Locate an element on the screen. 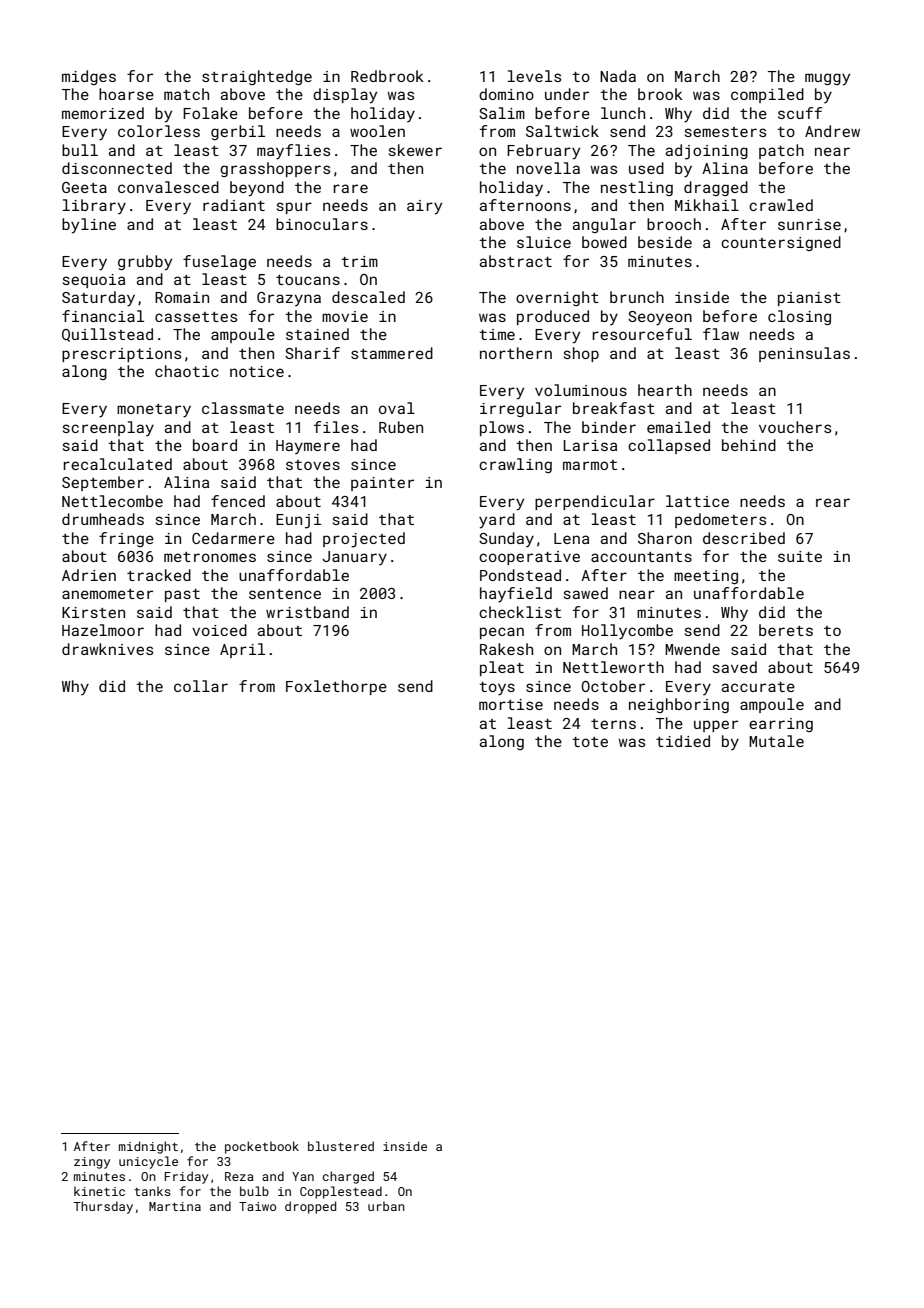 The height and width of the screenshot is (1308, 924). rear is located at coordinates (833, 502).
